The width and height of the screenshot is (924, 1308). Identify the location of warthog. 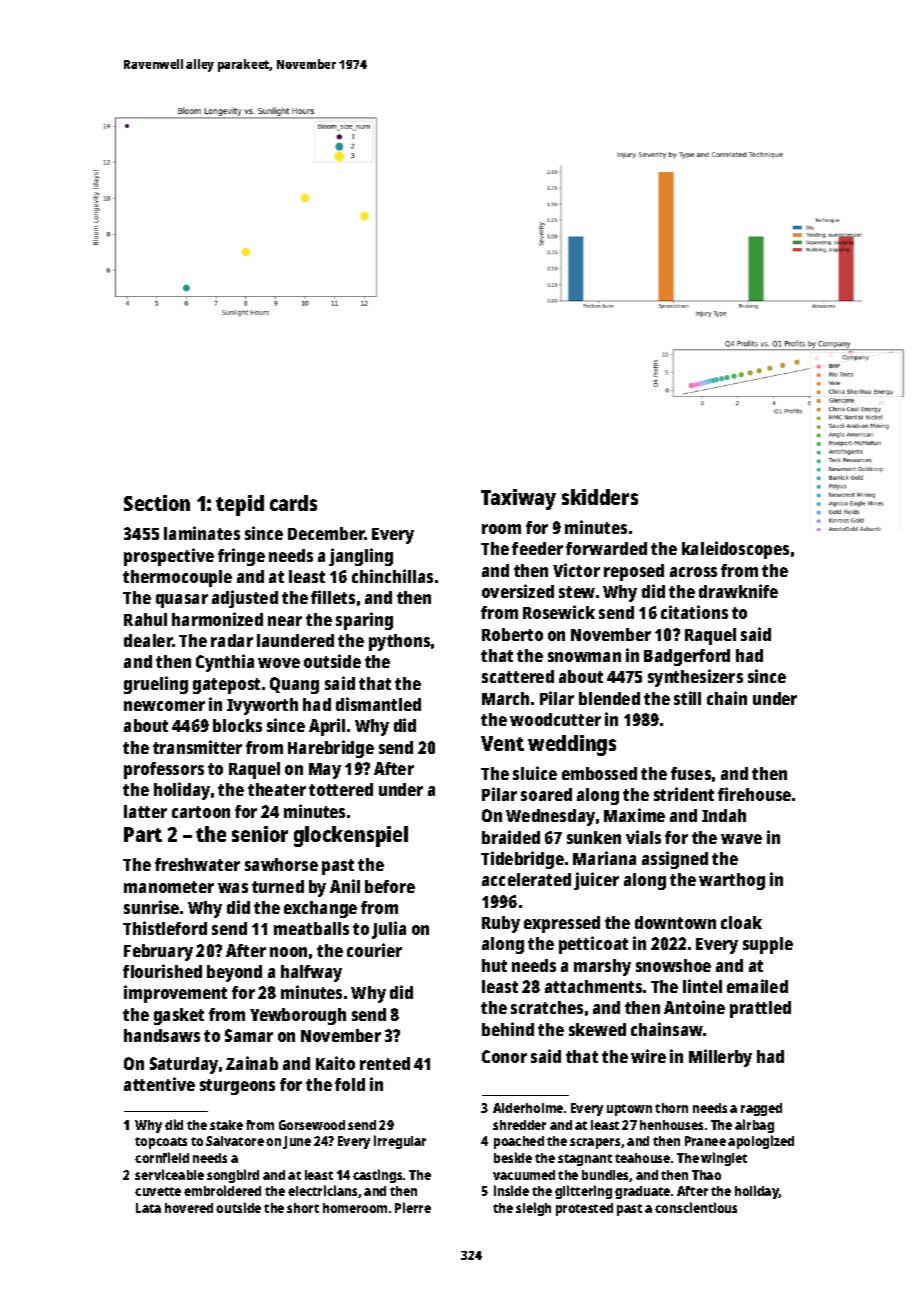
(732, 881).
